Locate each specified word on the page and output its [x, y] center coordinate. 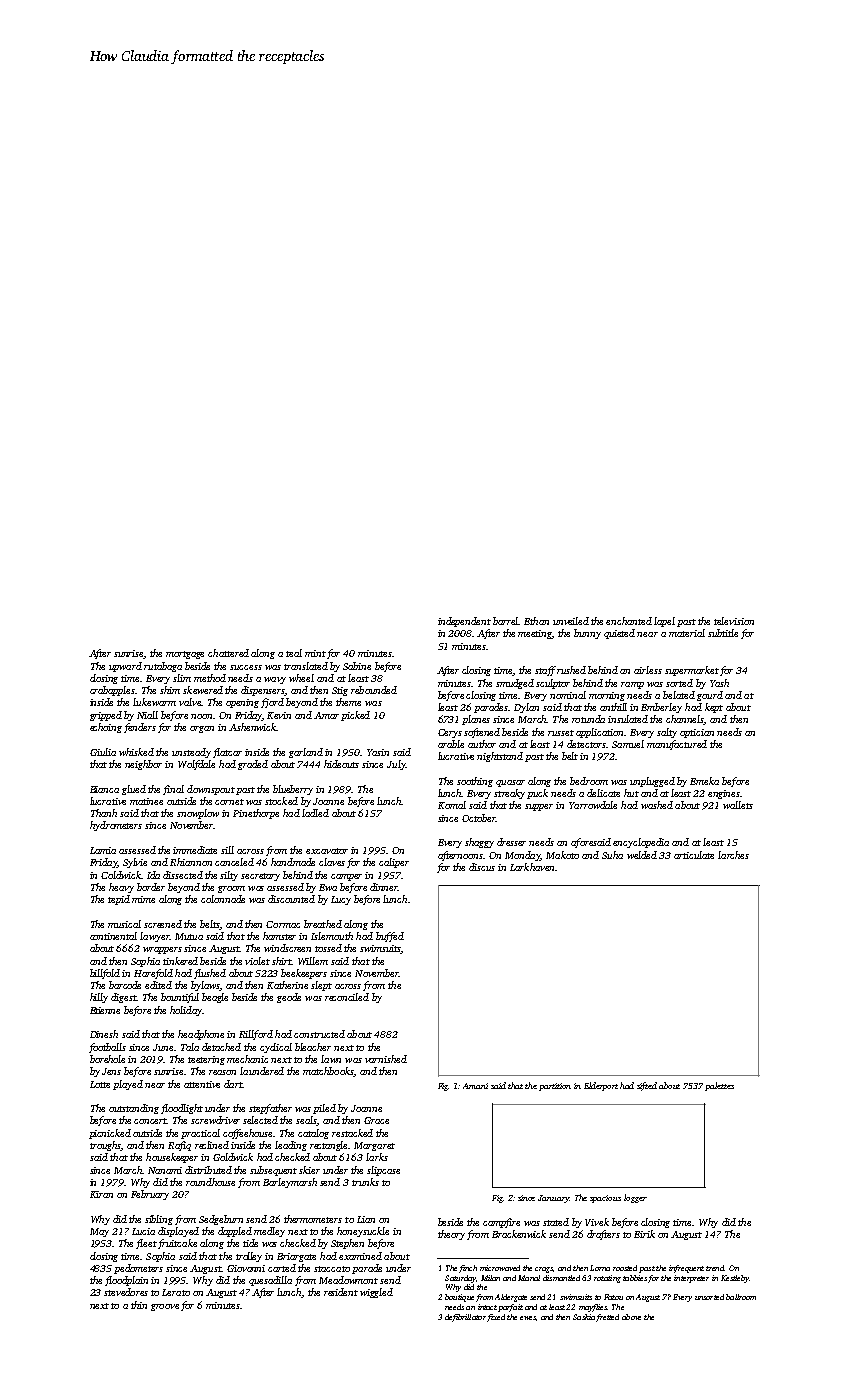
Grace [376, 1120]
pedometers [138, 1269]
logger [635, 1198]
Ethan [536, 621]
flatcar [227, 753]
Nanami [165, 1170]
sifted [647, 1086]
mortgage [185, 655]
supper [539, 807]
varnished [386, 1059]
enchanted [629, 621]
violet [257, 961]
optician [697, 733]
